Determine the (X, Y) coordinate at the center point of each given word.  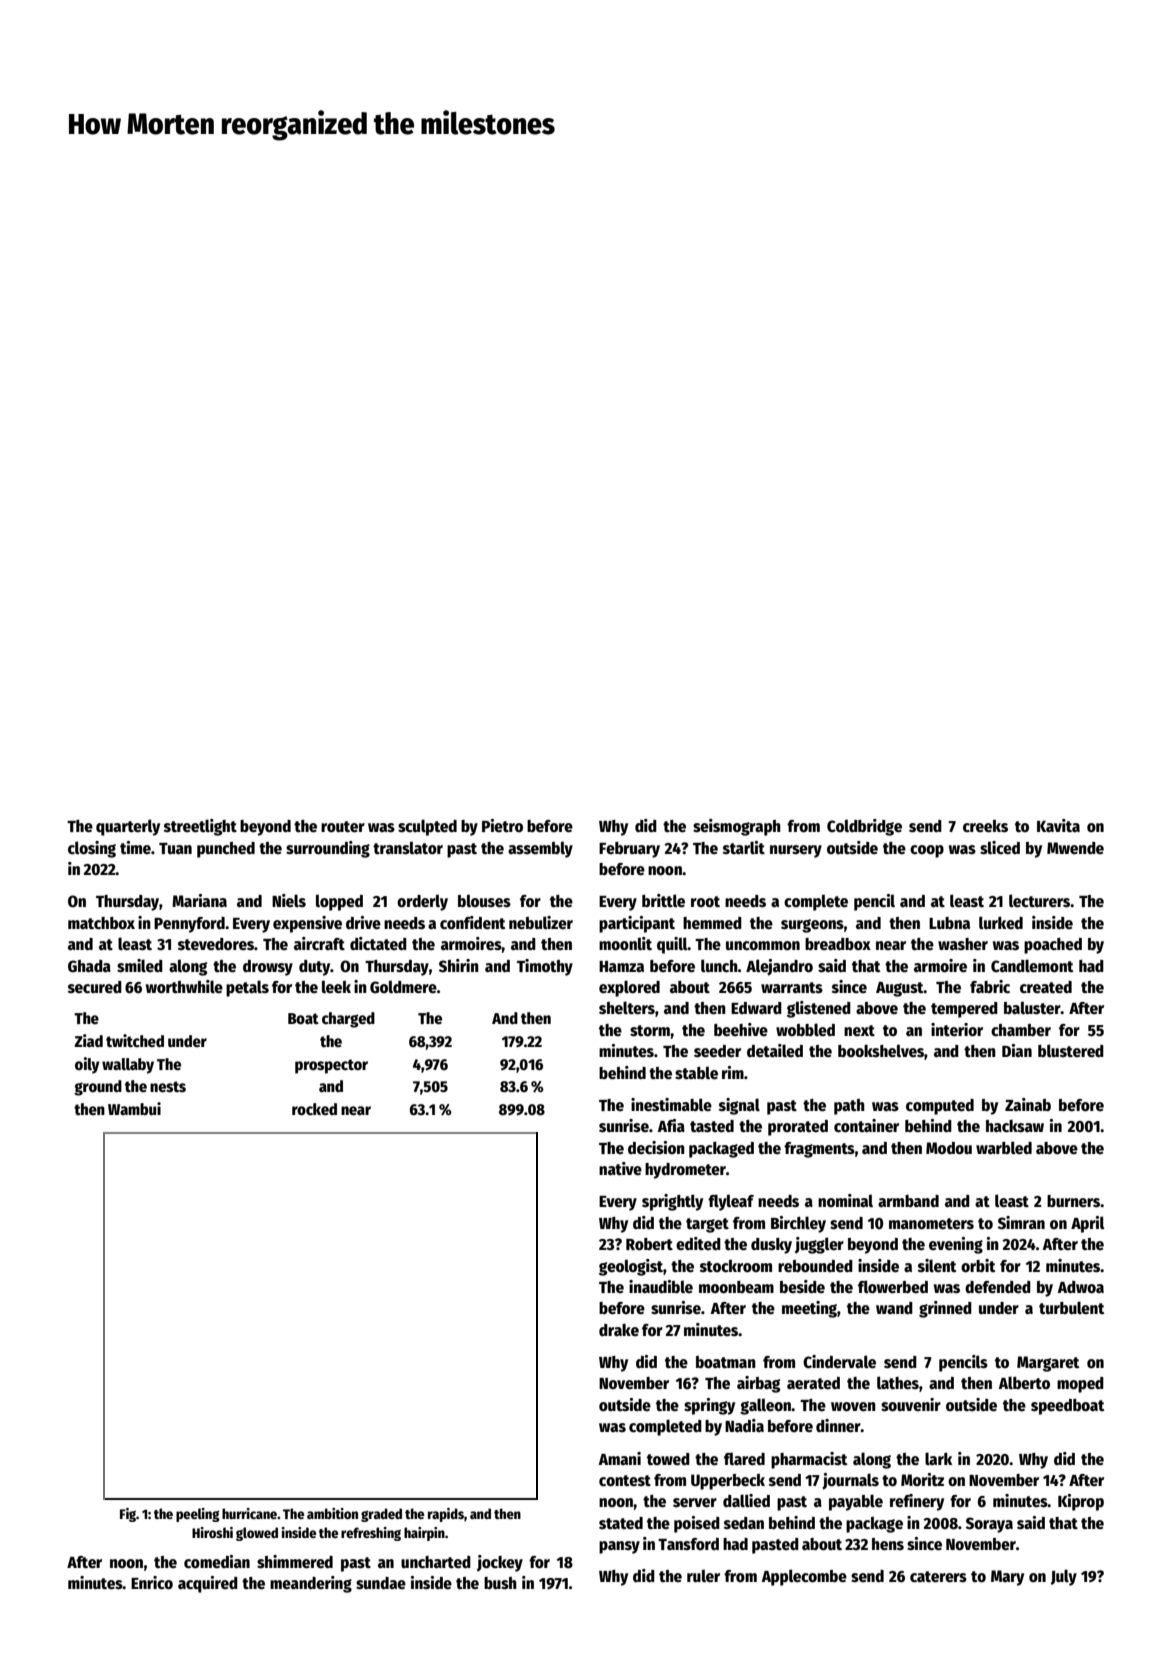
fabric (990, 987)
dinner (838, 1426)
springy (709, 1406)
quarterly (128, 827)
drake (619, 1330)
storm (650, 1030)
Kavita (1058, 825)
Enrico (152, 1582)
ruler (703, 1575)
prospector (331, 1066)
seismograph (737, 827)
